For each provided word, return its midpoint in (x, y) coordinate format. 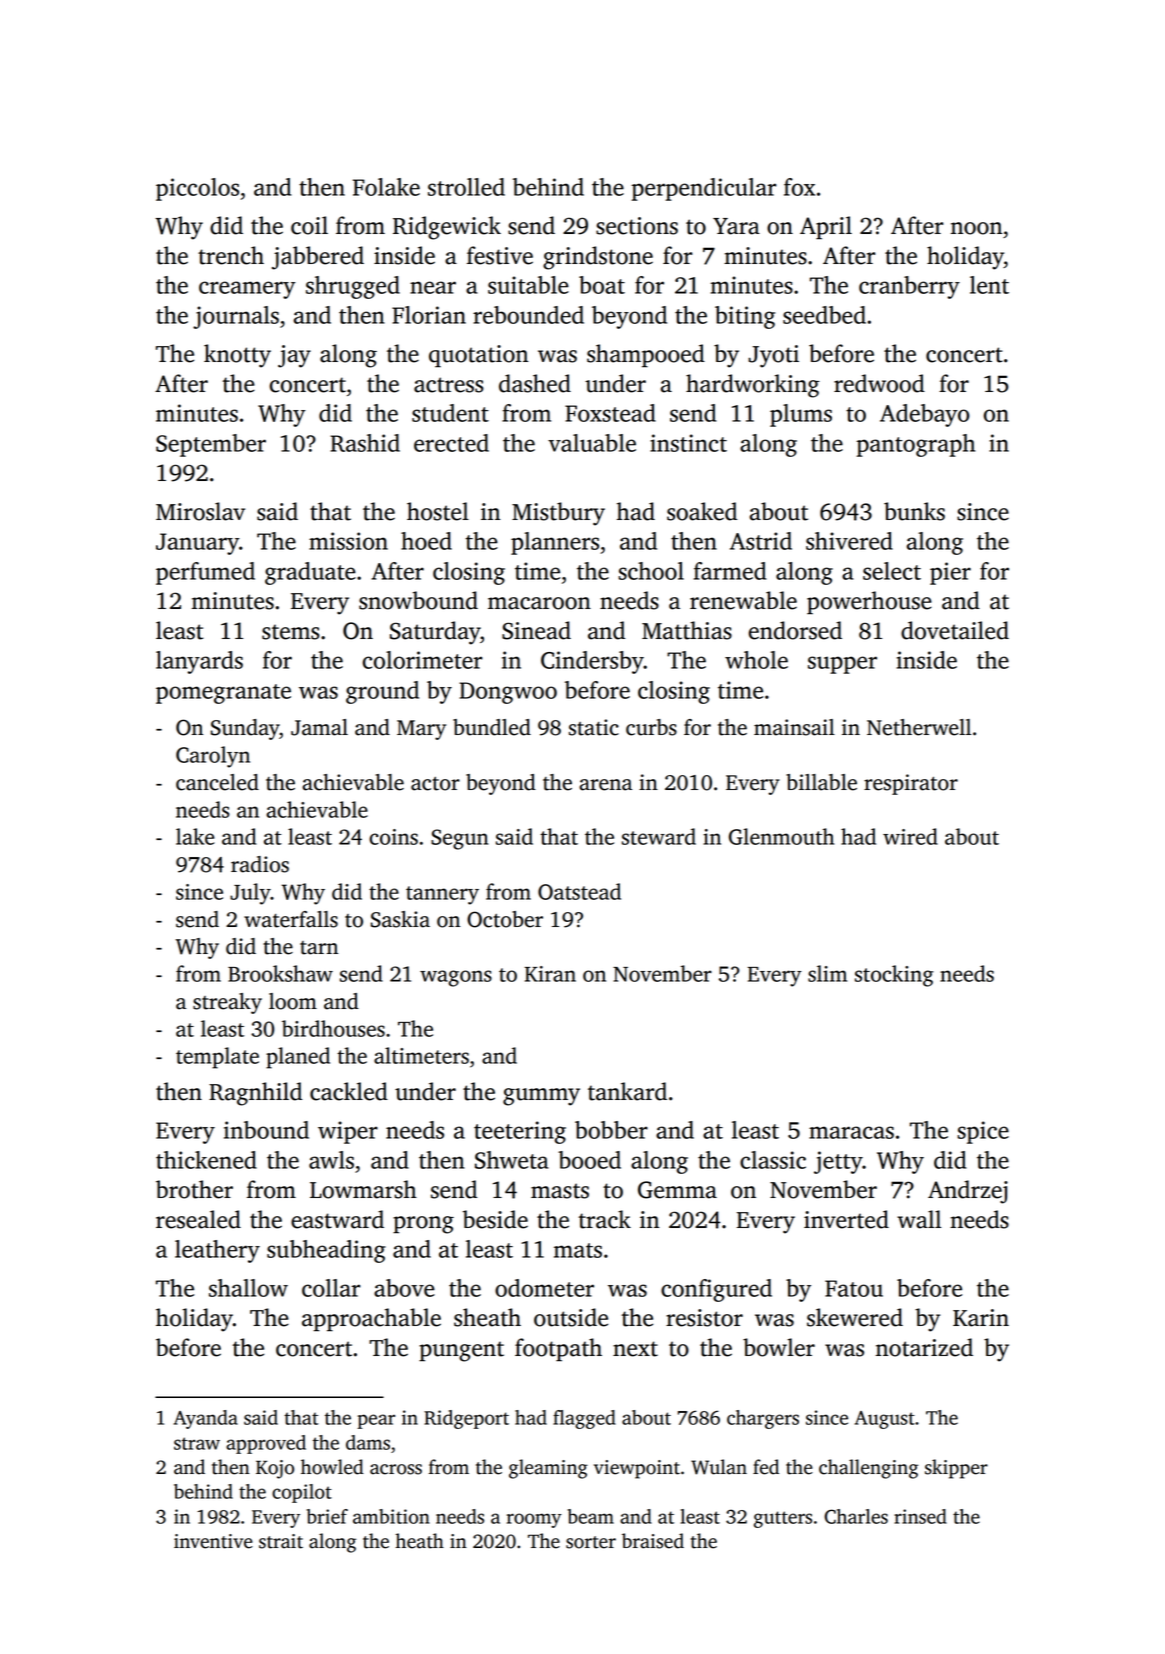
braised (653, 1541)
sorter (591, 1542)
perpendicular (703, 189)
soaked (702, 511)
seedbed (824, 315)
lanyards (199, 662)
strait (281, 1541)
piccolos (197, 189)
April (826, 227)
